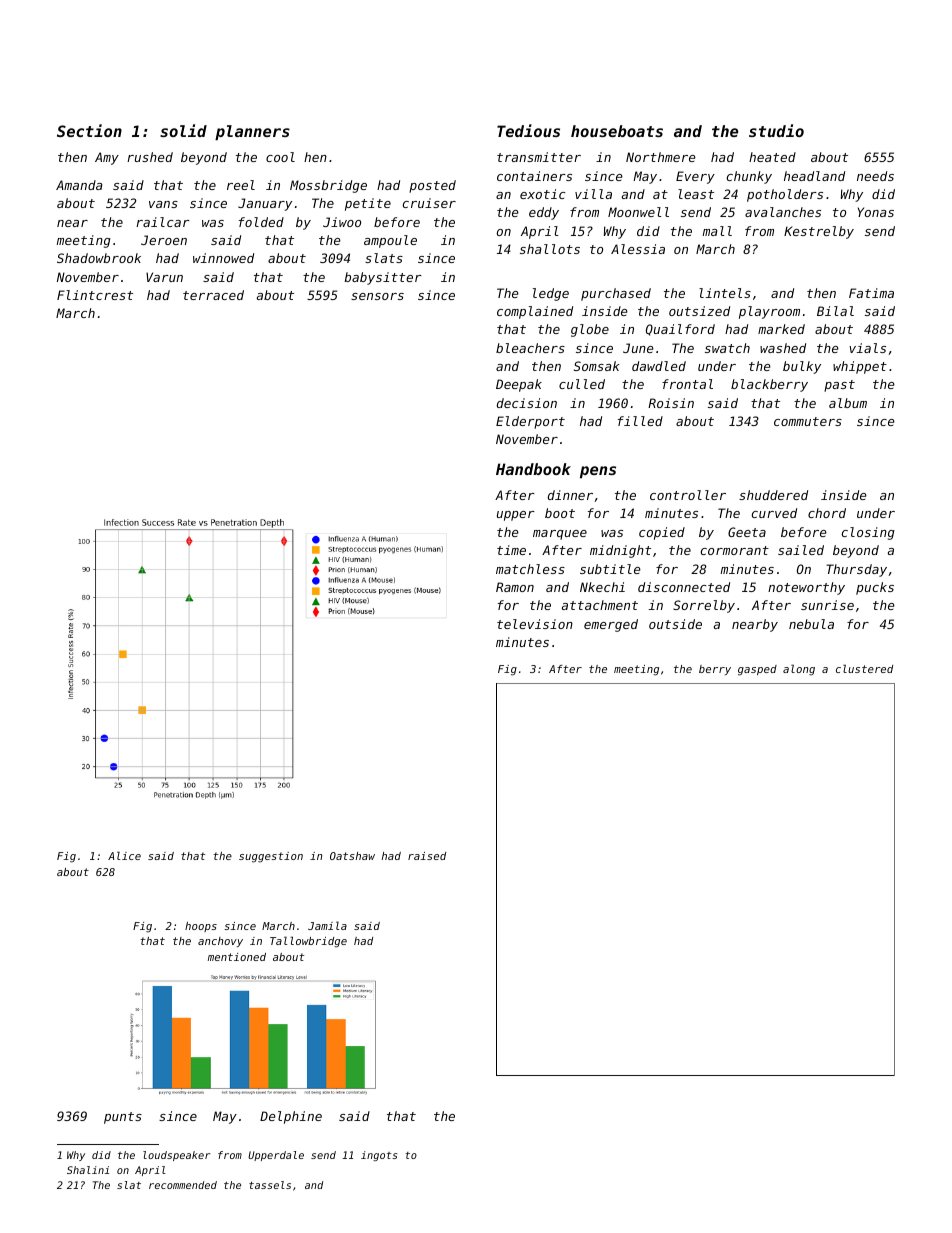 The image size is (952, 1233). What do you see at coordinates (876, 212) in the screenshot?
I see `Yonas` at bounding box center [876, 212].
